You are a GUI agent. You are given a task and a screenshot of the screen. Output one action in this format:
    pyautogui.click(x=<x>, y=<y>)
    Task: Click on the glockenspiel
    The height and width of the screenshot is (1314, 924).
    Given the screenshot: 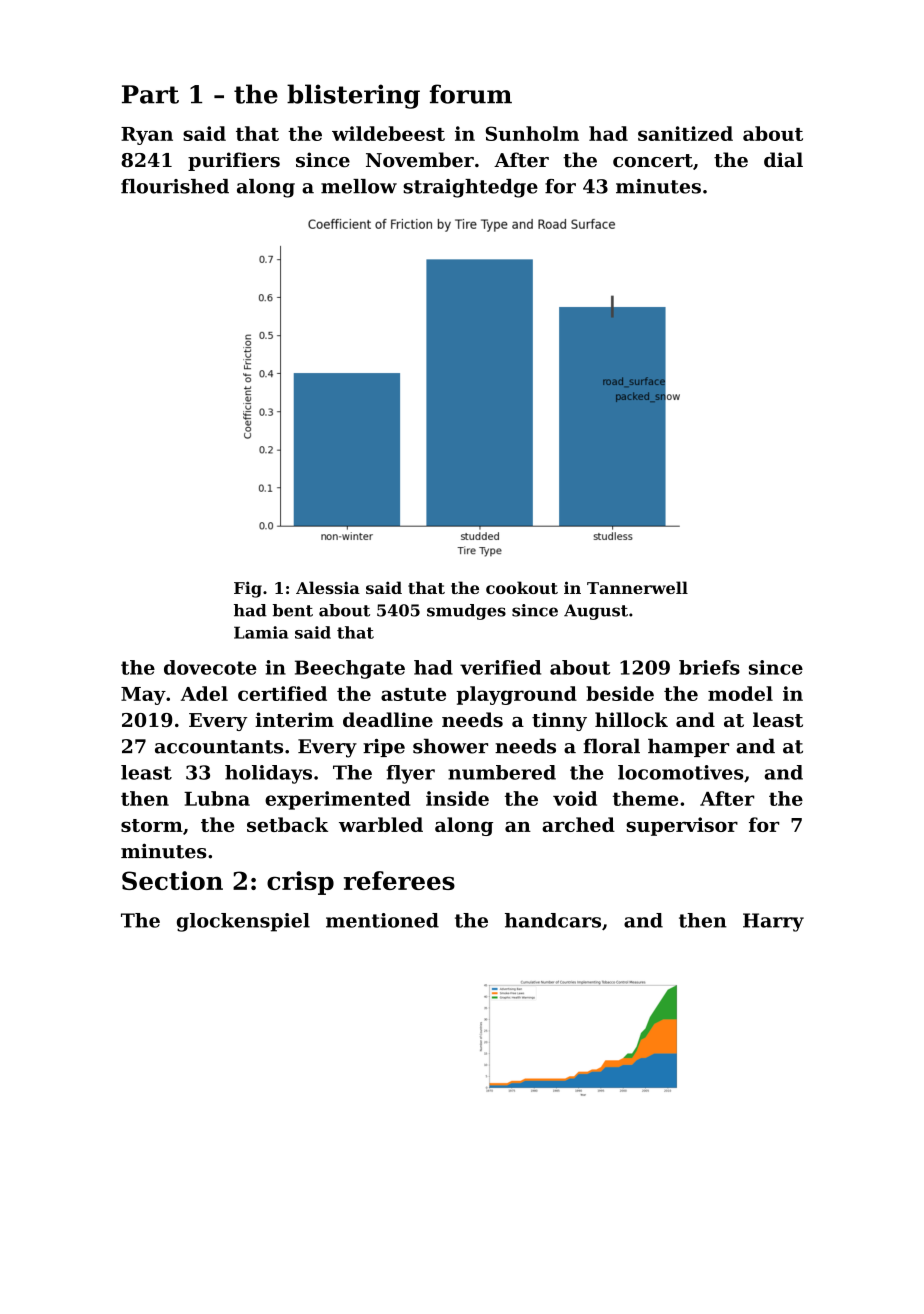 What is the action you would take?
    pyautogui.click(x=243, y=922)
